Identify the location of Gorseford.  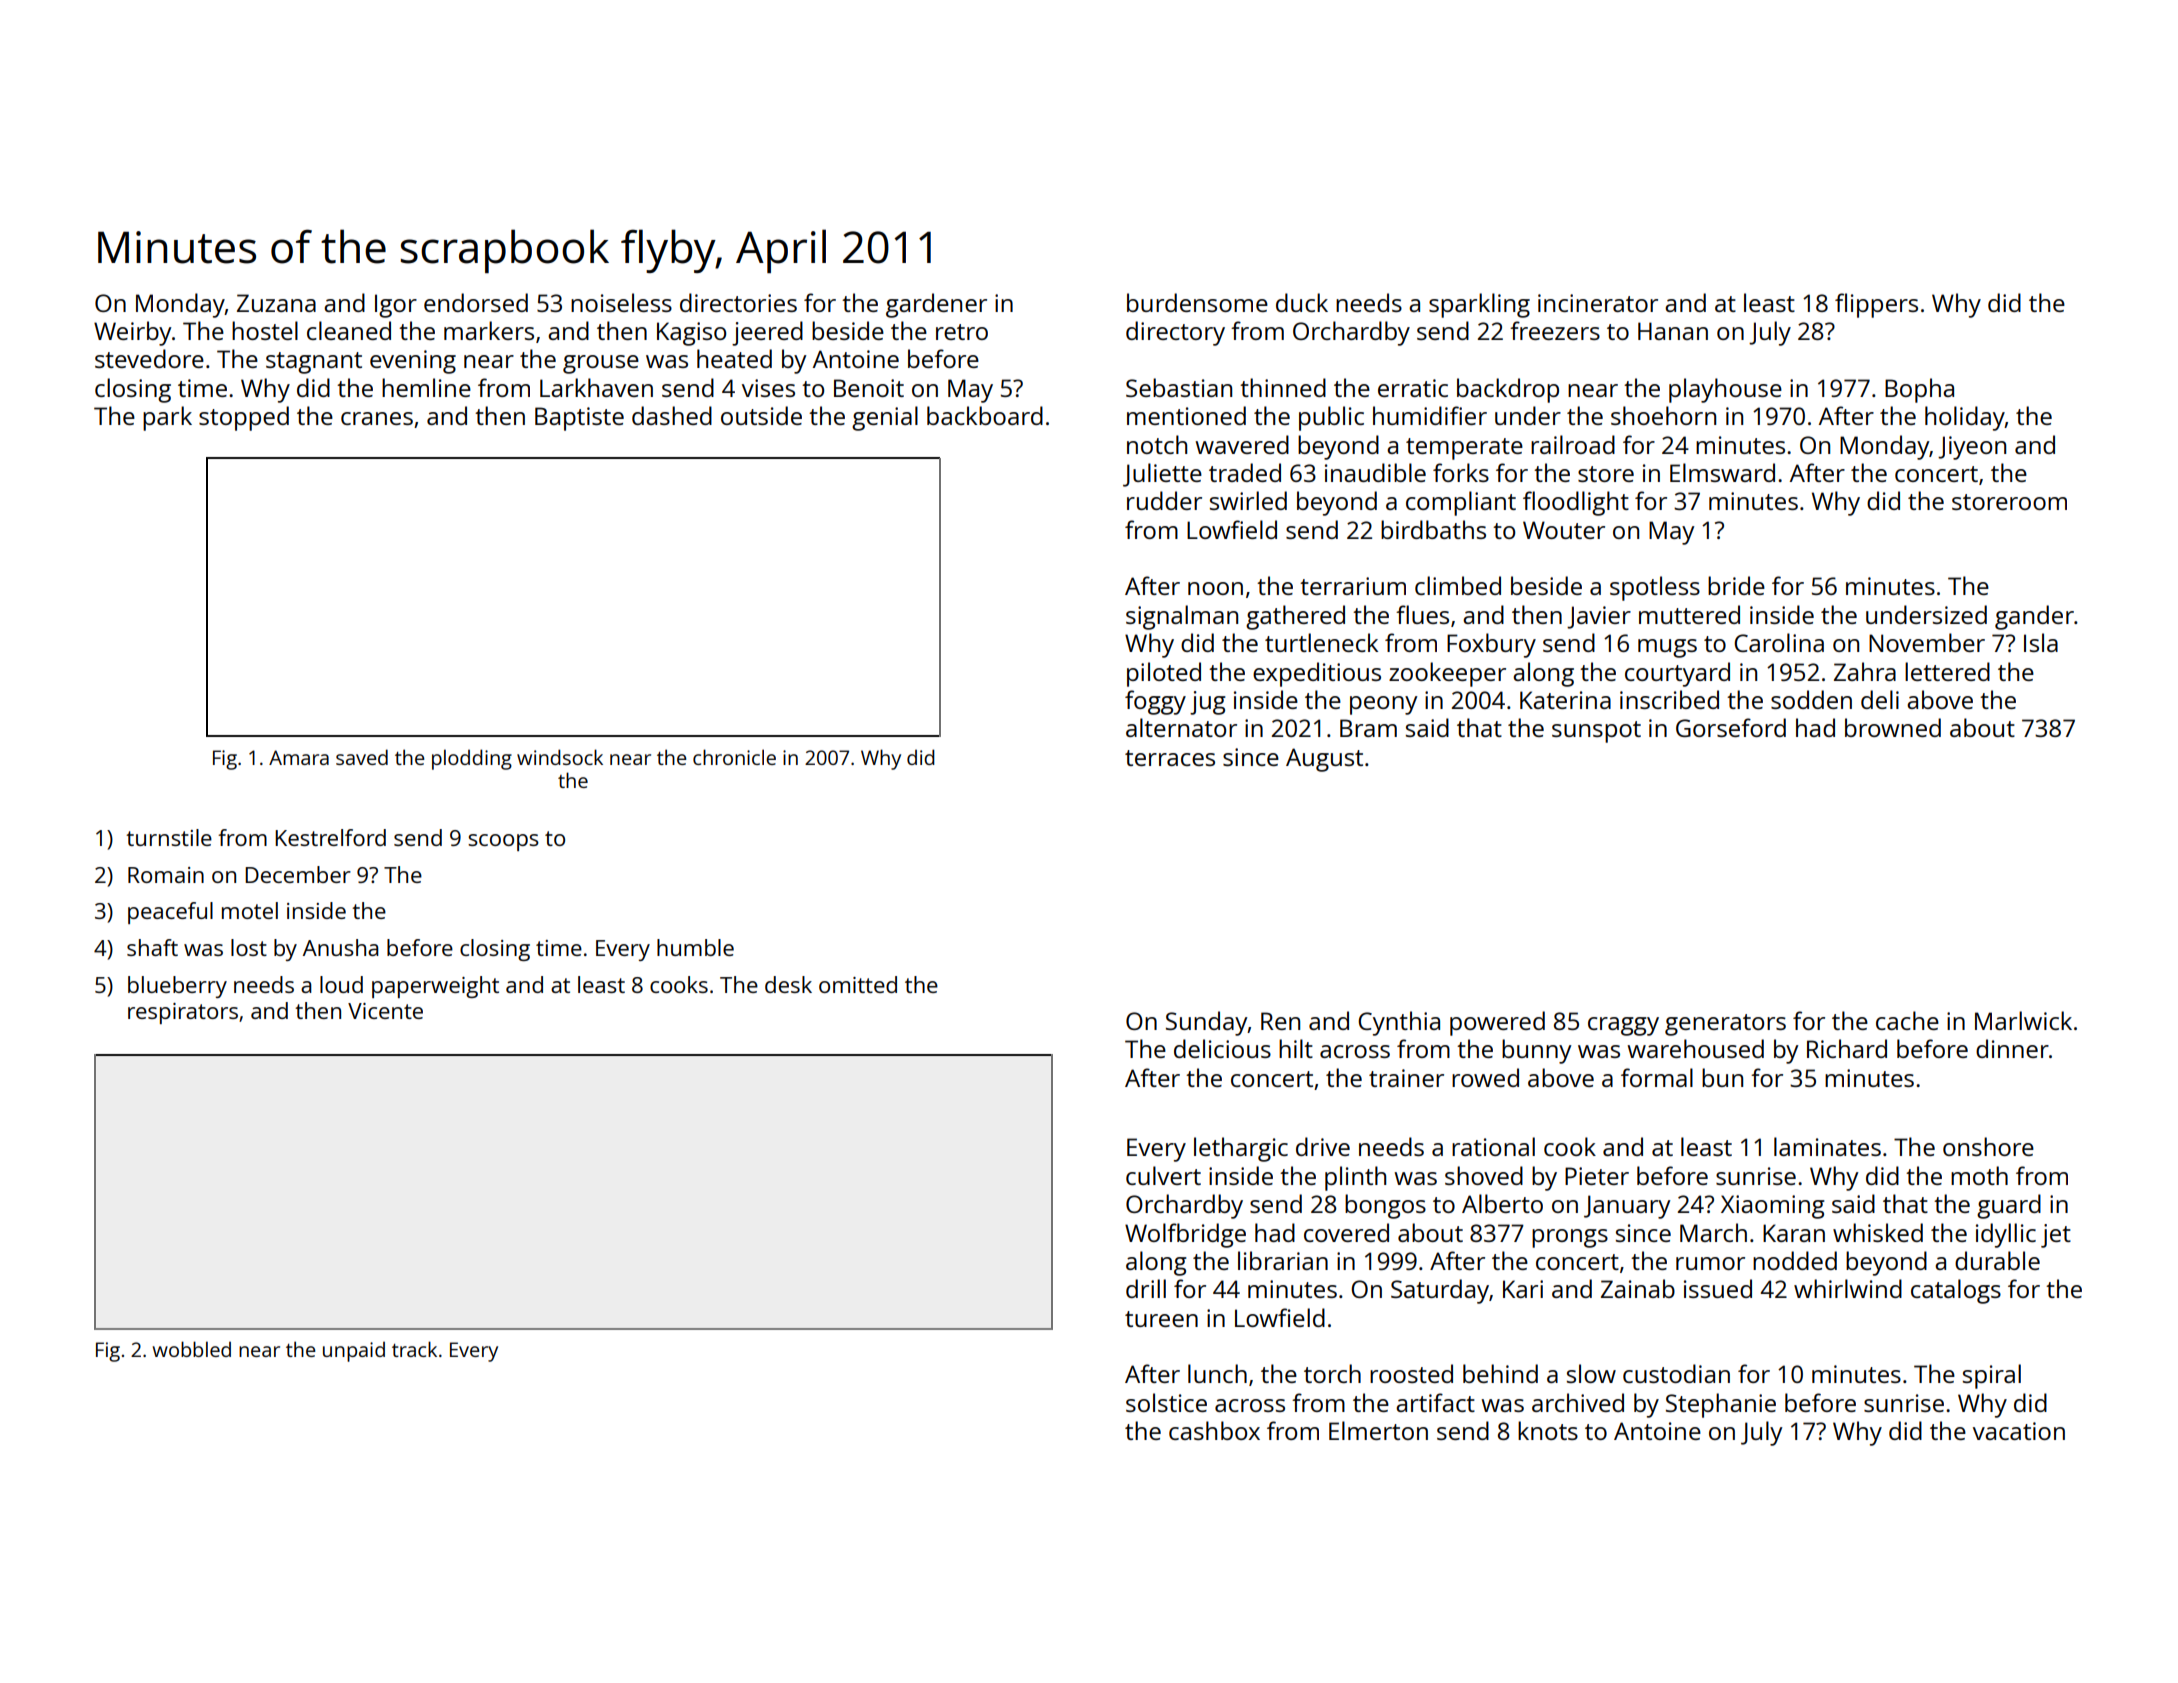
(1731, 727).
